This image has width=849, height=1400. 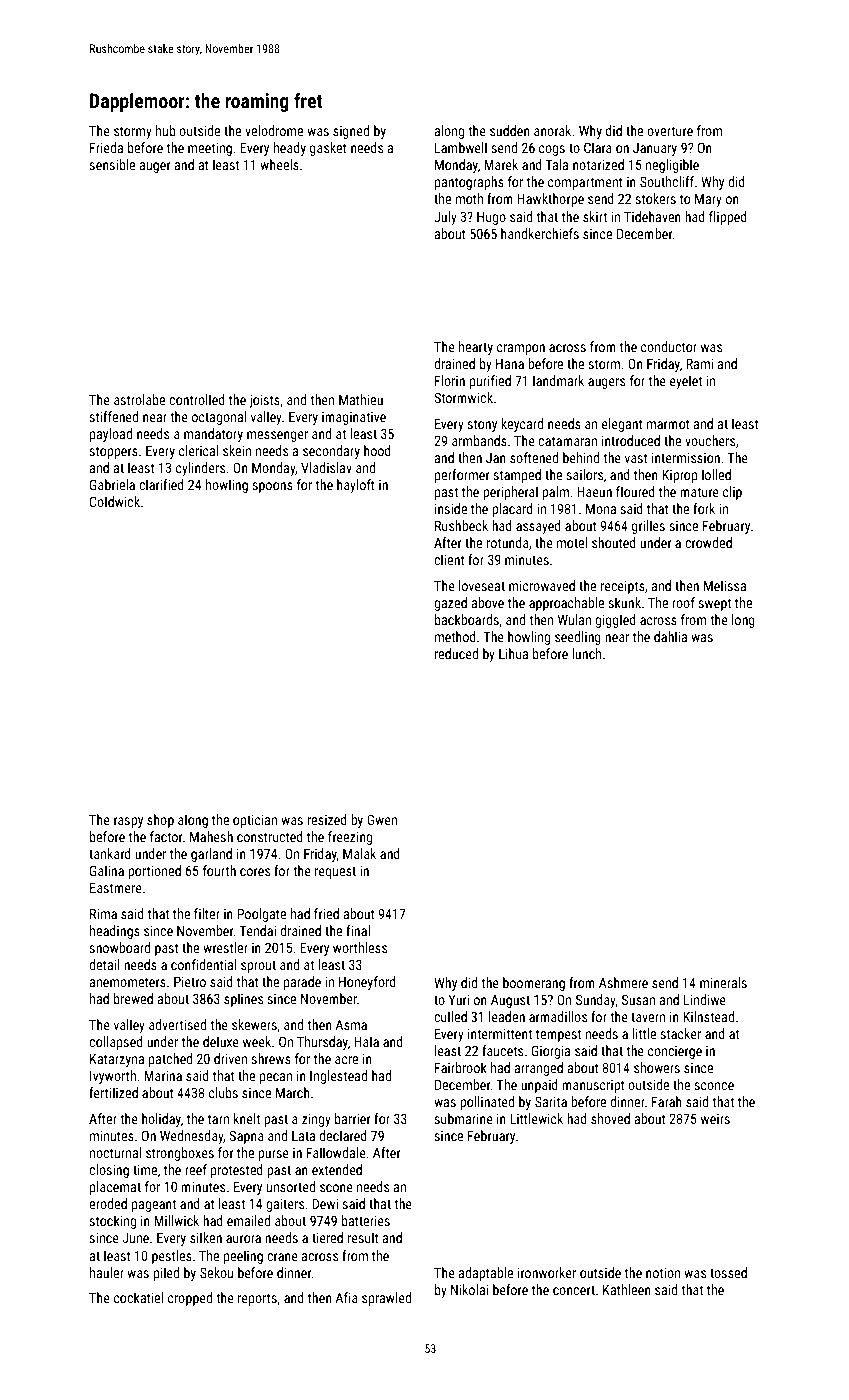 What do you see at coordinates (382, 819) in the image?
I see `Gwen` at bounding box center [382, 819].
